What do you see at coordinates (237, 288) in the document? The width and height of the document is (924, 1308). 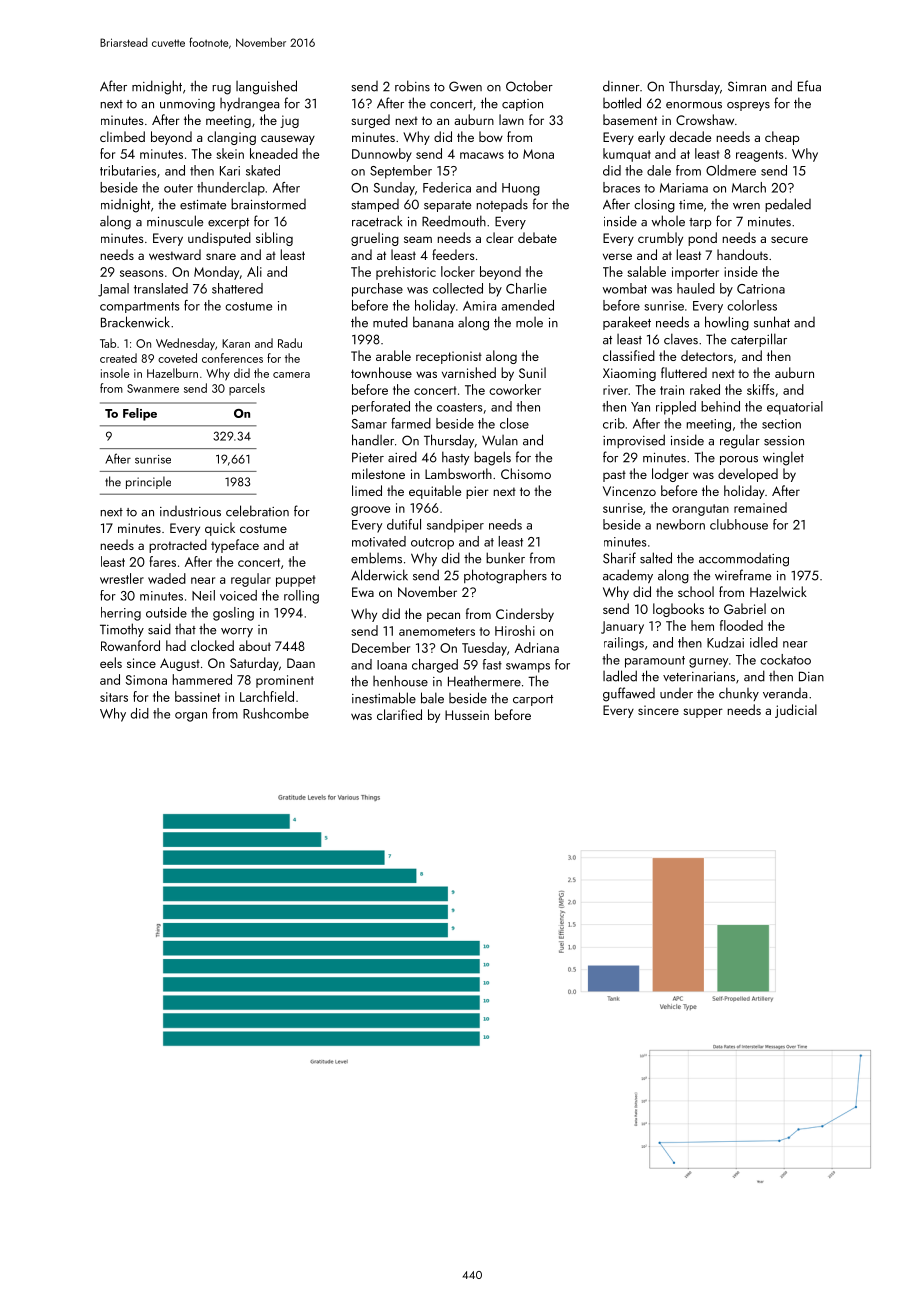 I see `shattered` at bounding box center [237, 288].
